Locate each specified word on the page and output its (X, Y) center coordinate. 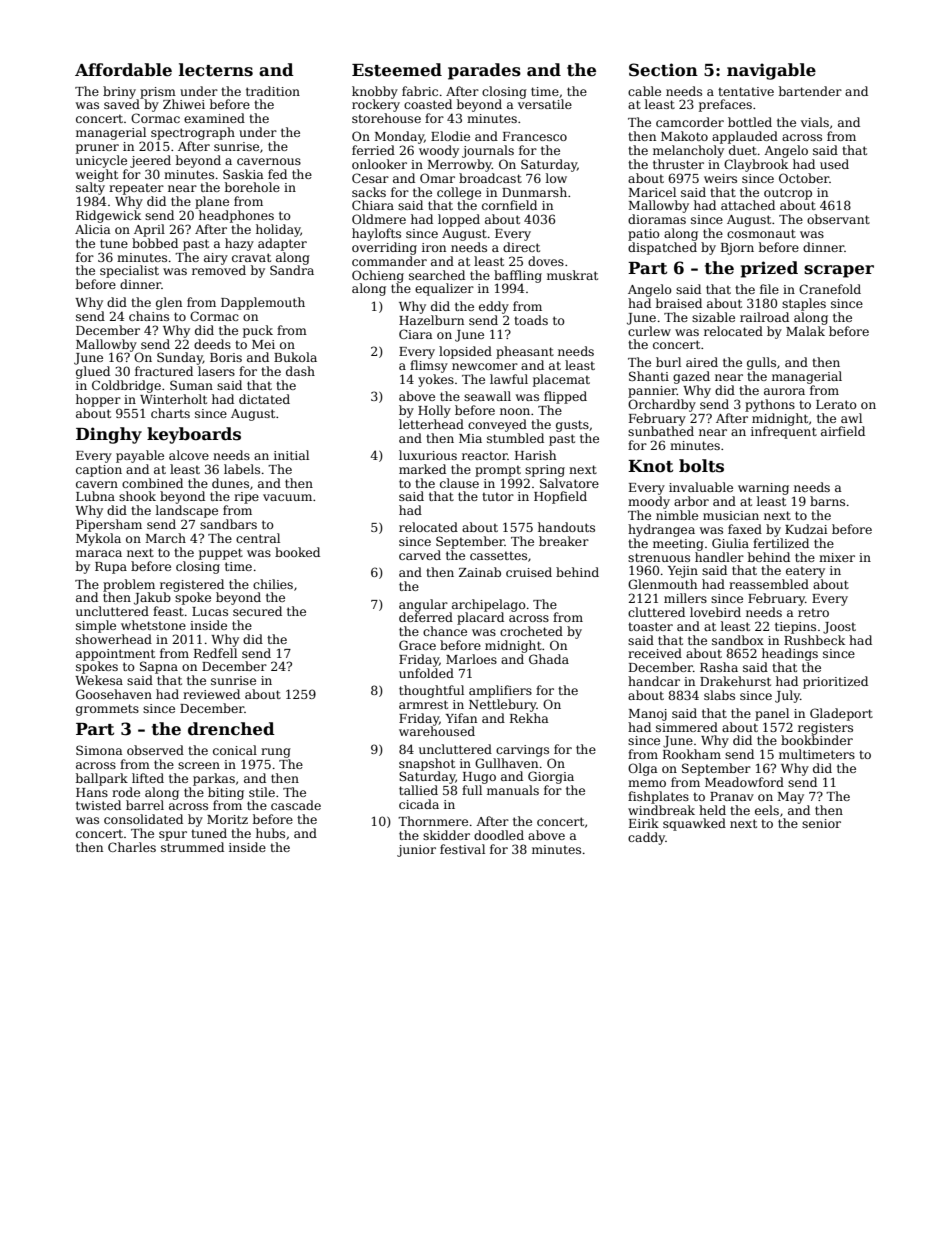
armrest (423, 704)
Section (663, 70)
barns (827, 501)
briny (119, 92)
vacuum (287, 497)
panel (772, 714)
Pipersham (109, 525)
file (769, 289)
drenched (231, 729)
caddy (646, 838)
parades (484, 71)
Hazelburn (431, 320)
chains (149, 316)
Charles (132, 847)
